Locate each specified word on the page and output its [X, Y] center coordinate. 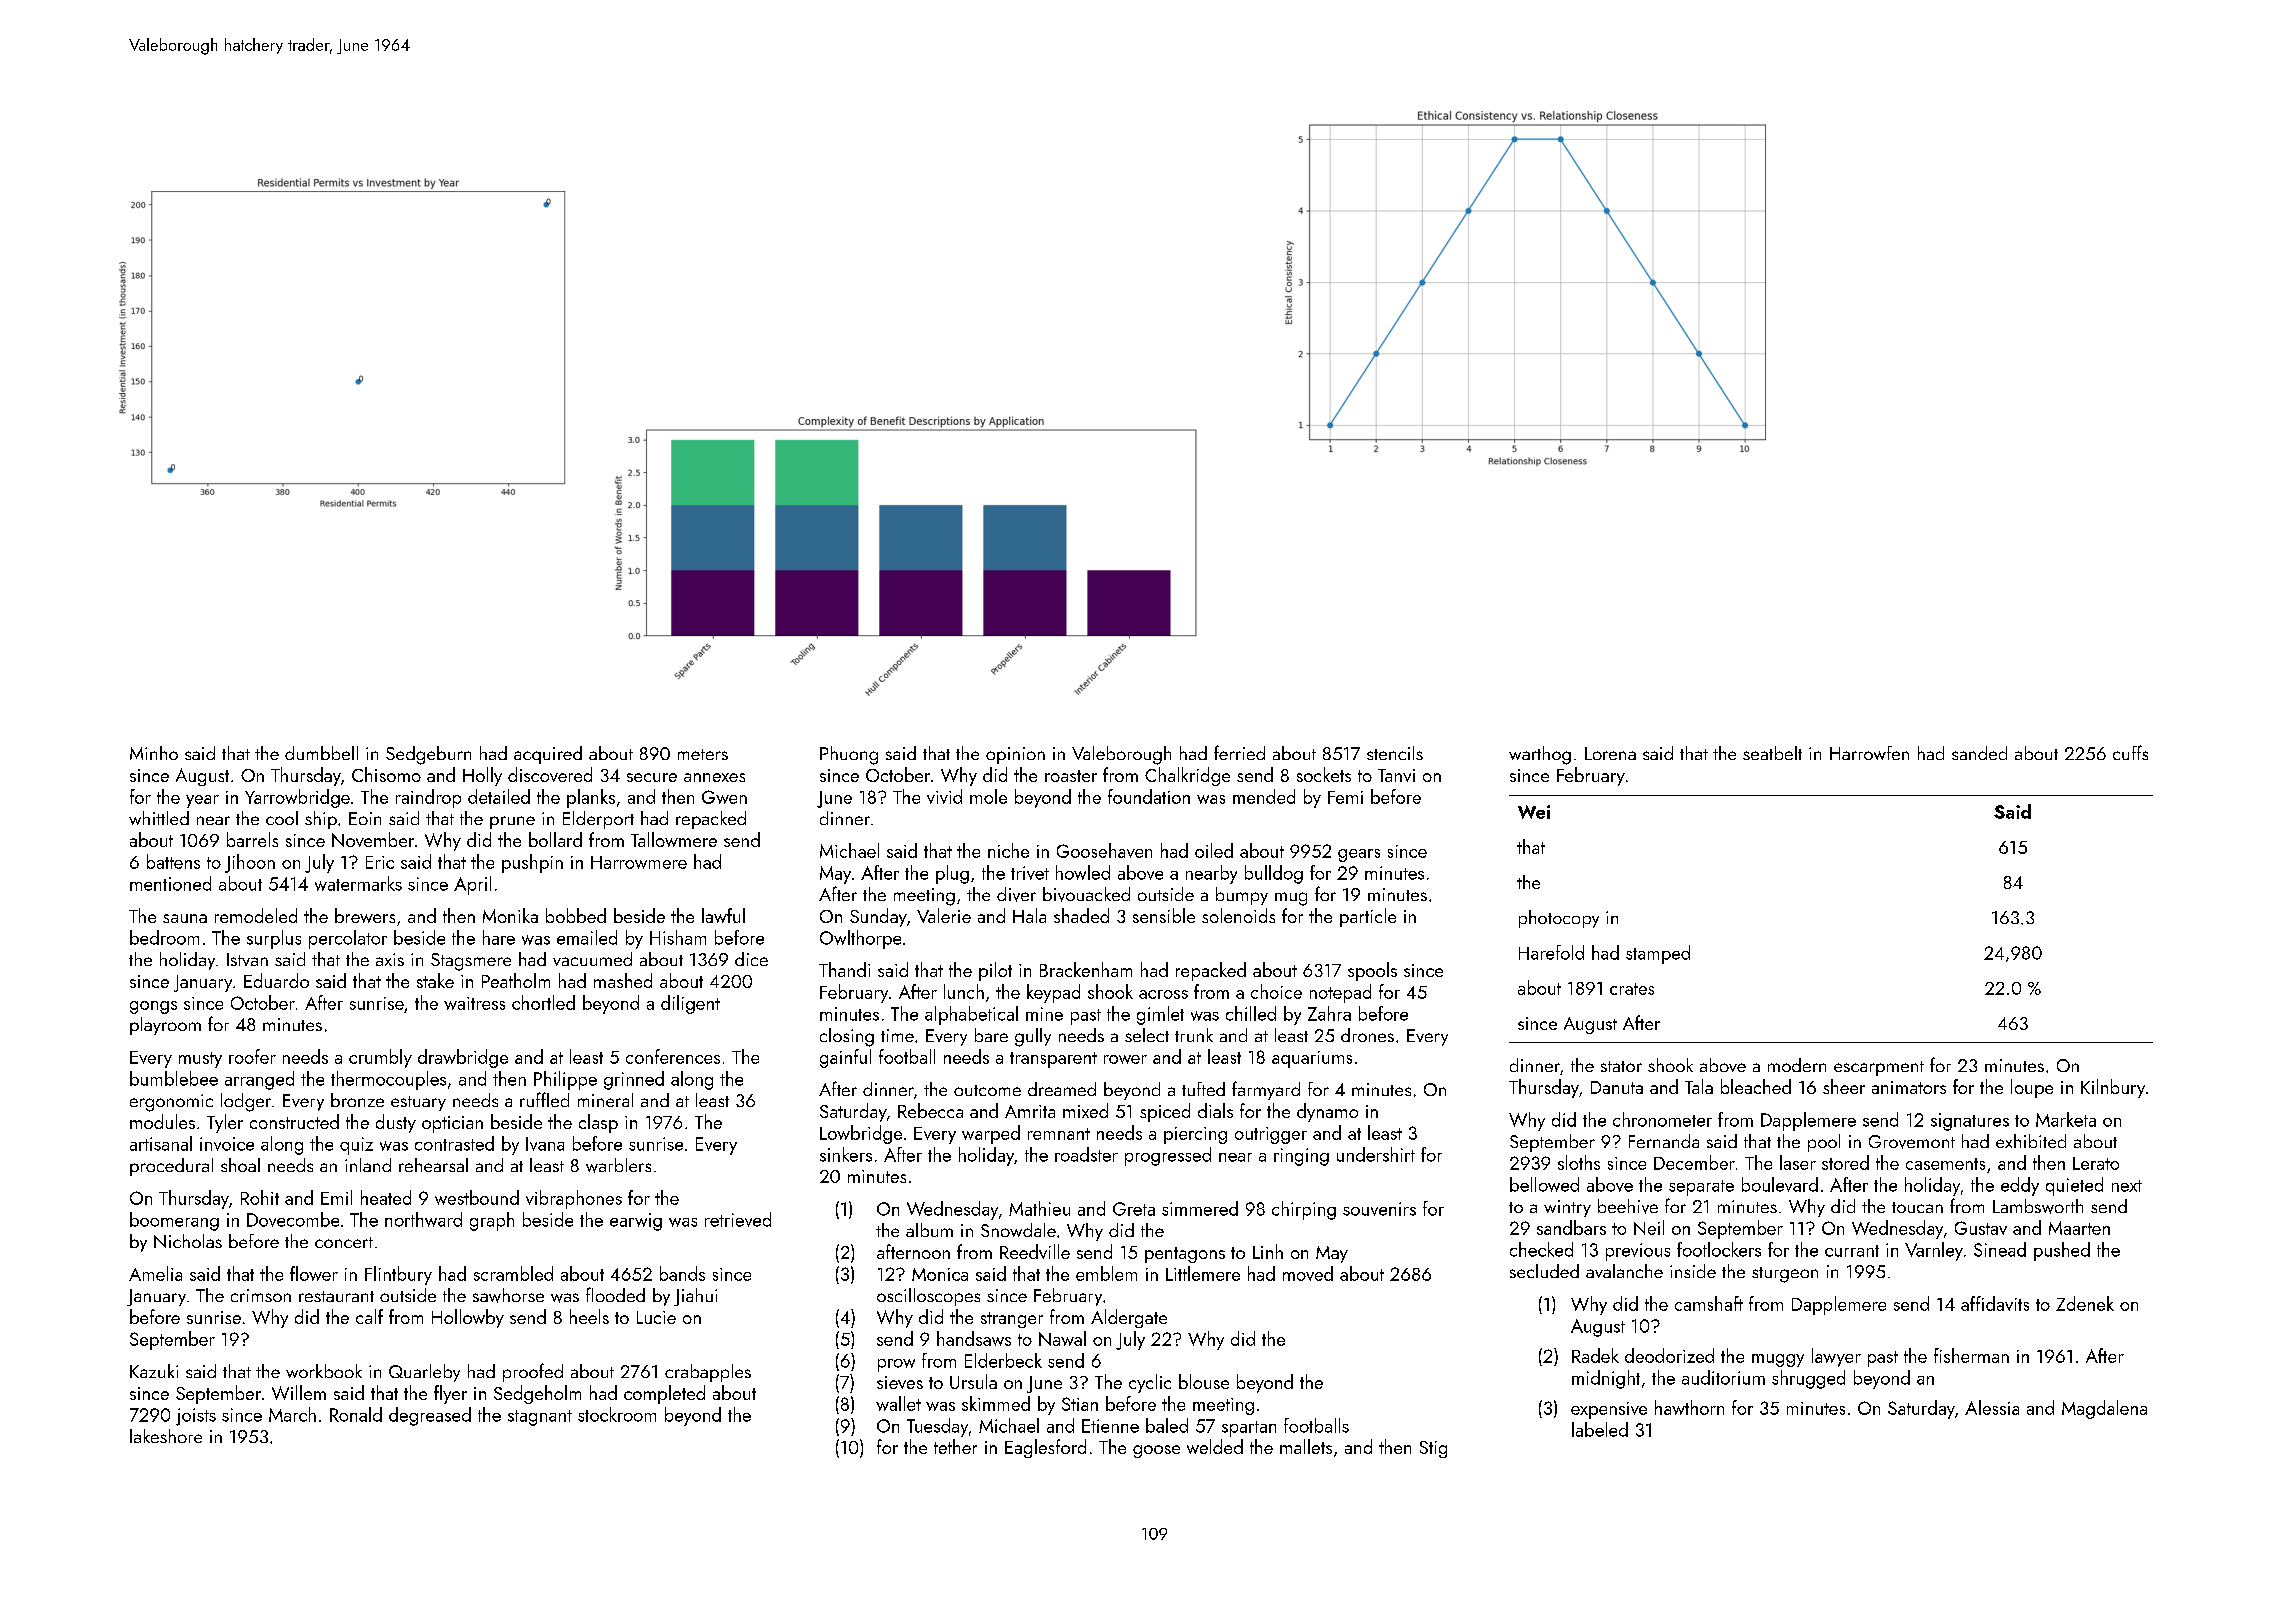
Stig [1433, 1449]
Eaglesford [1045, 1448]
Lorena [1610, 753]
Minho [154, 753]
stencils [1395, 753]
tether [955, 1446]
